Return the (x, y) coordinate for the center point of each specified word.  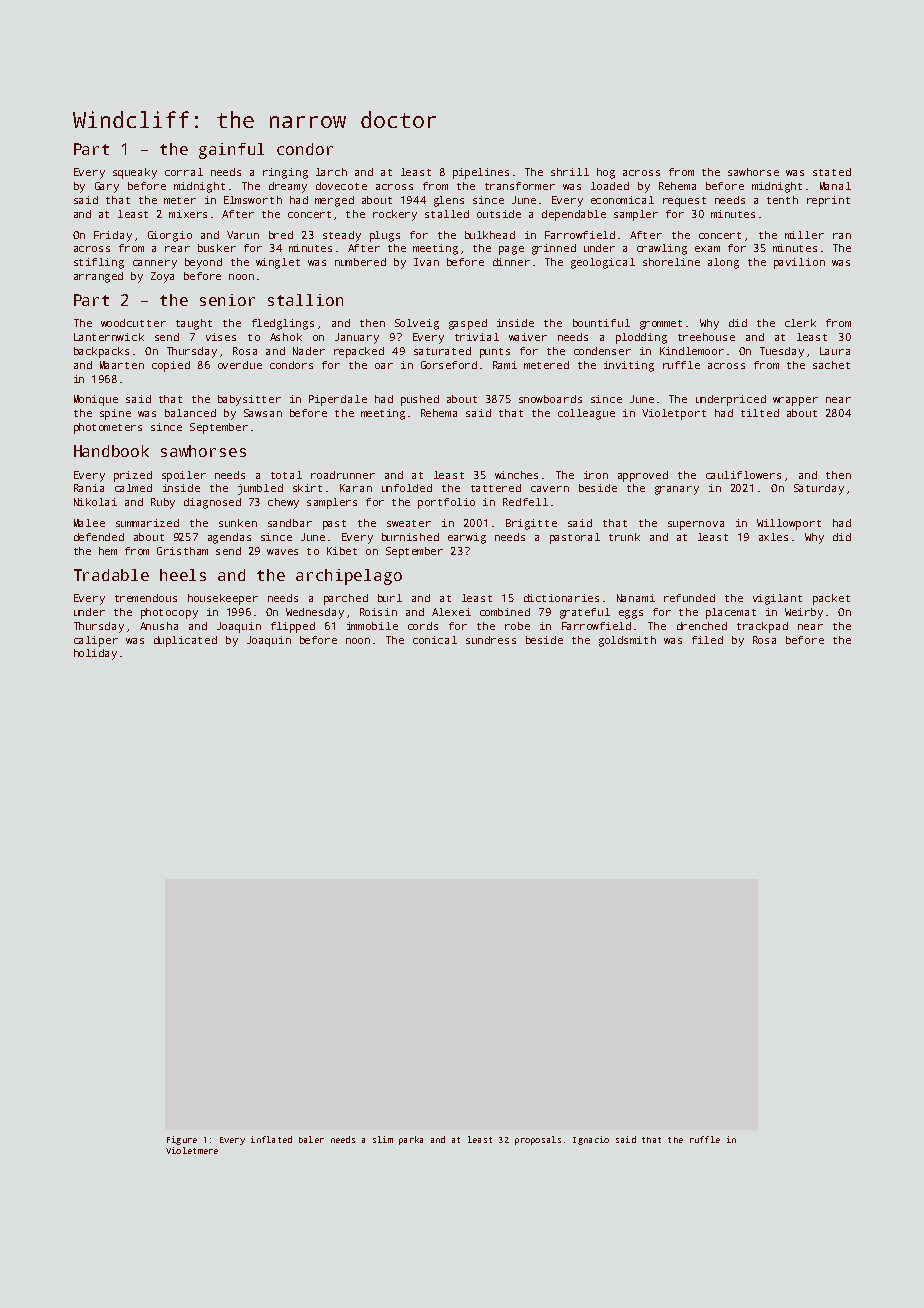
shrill (570, 172)
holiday (95, 654)
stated (832, 172)
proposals (538, 1140)
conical (435, 640)
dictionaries (561, 598)
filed (707, 640)
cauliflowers (743, 475)
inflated (271, 1139)
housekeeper (223, 599)
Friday (113, 236)
